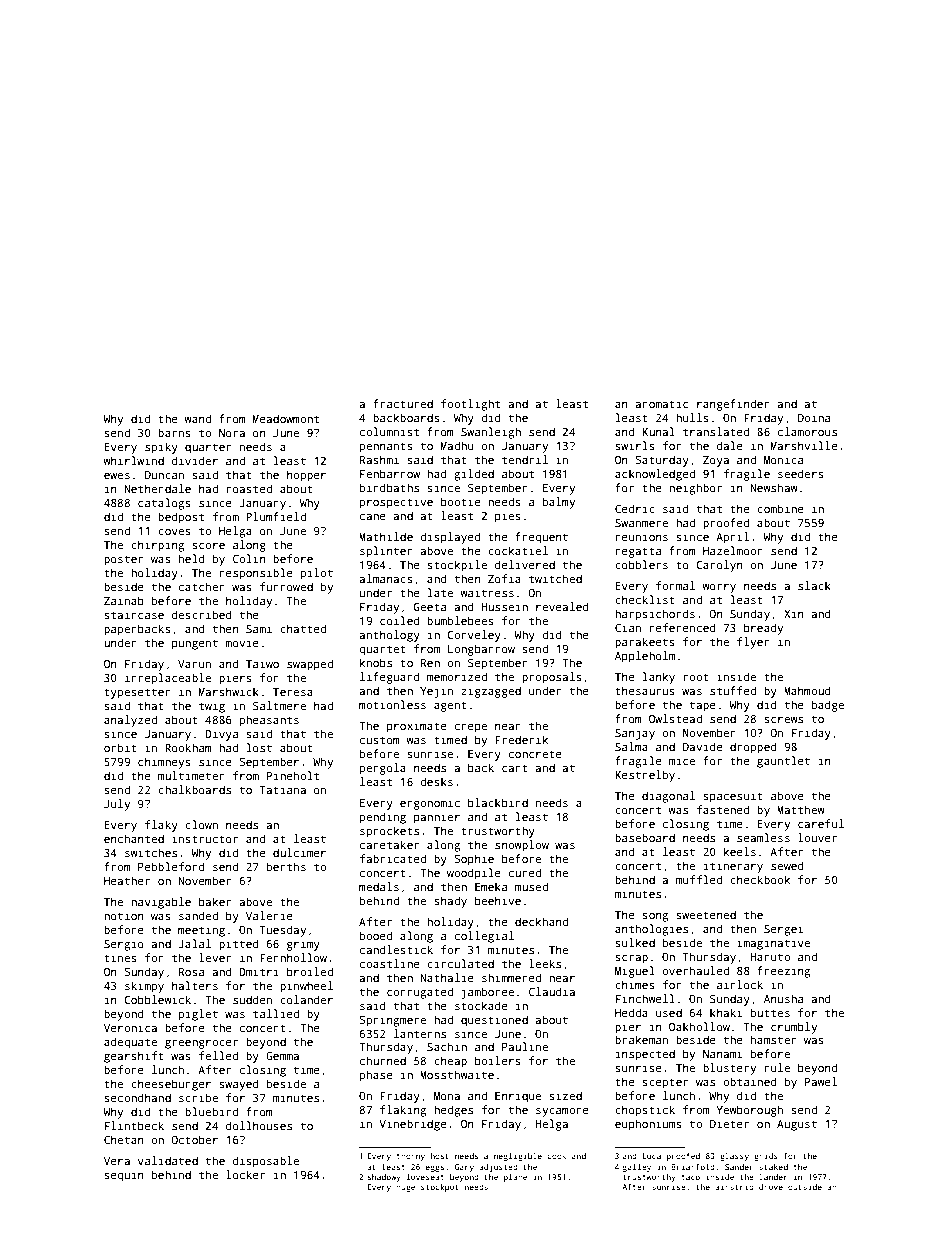  I want to click on plane, so click(515, 1178).
